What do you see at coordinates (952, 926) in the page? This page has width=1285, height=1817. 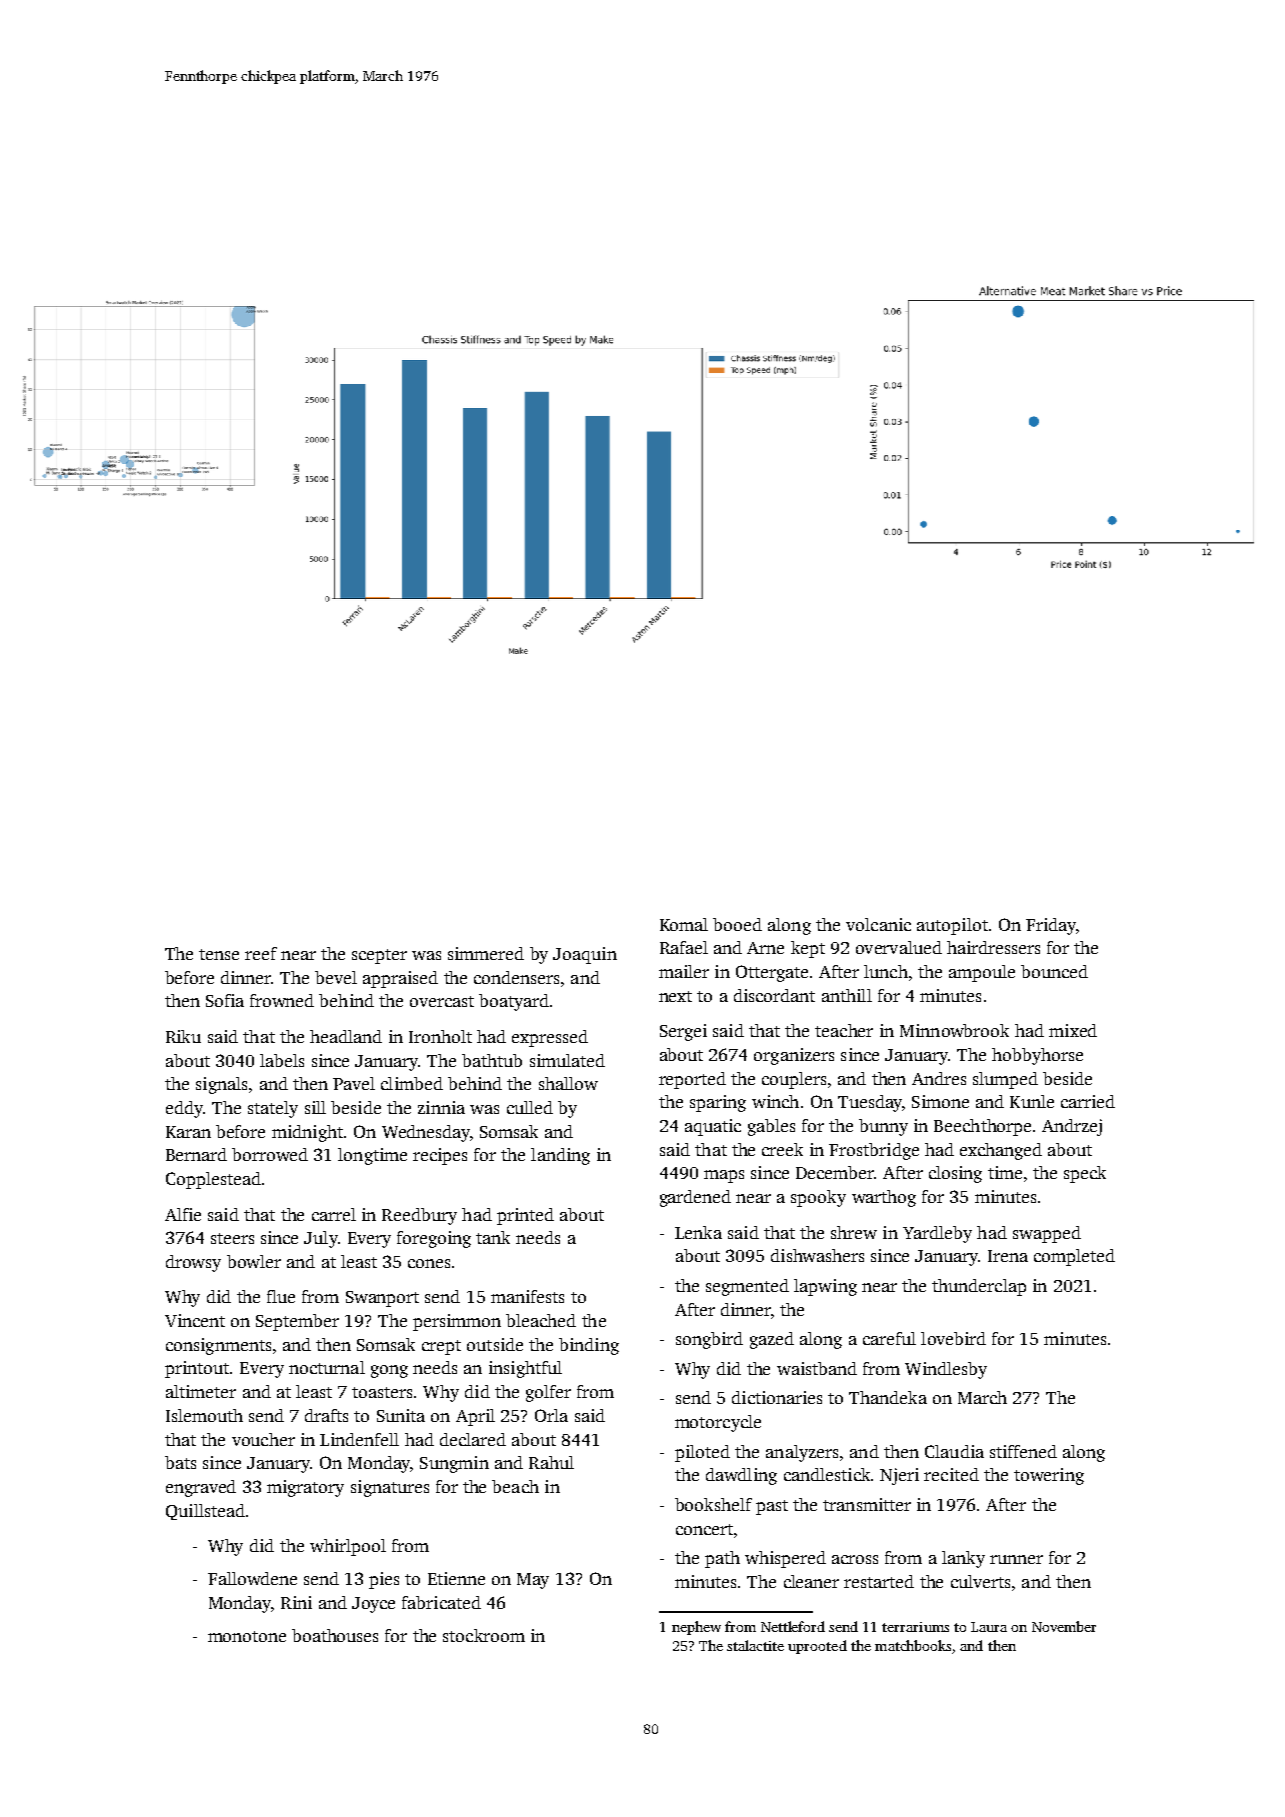 I see `autopilot` at bounding box center [952, 926].
